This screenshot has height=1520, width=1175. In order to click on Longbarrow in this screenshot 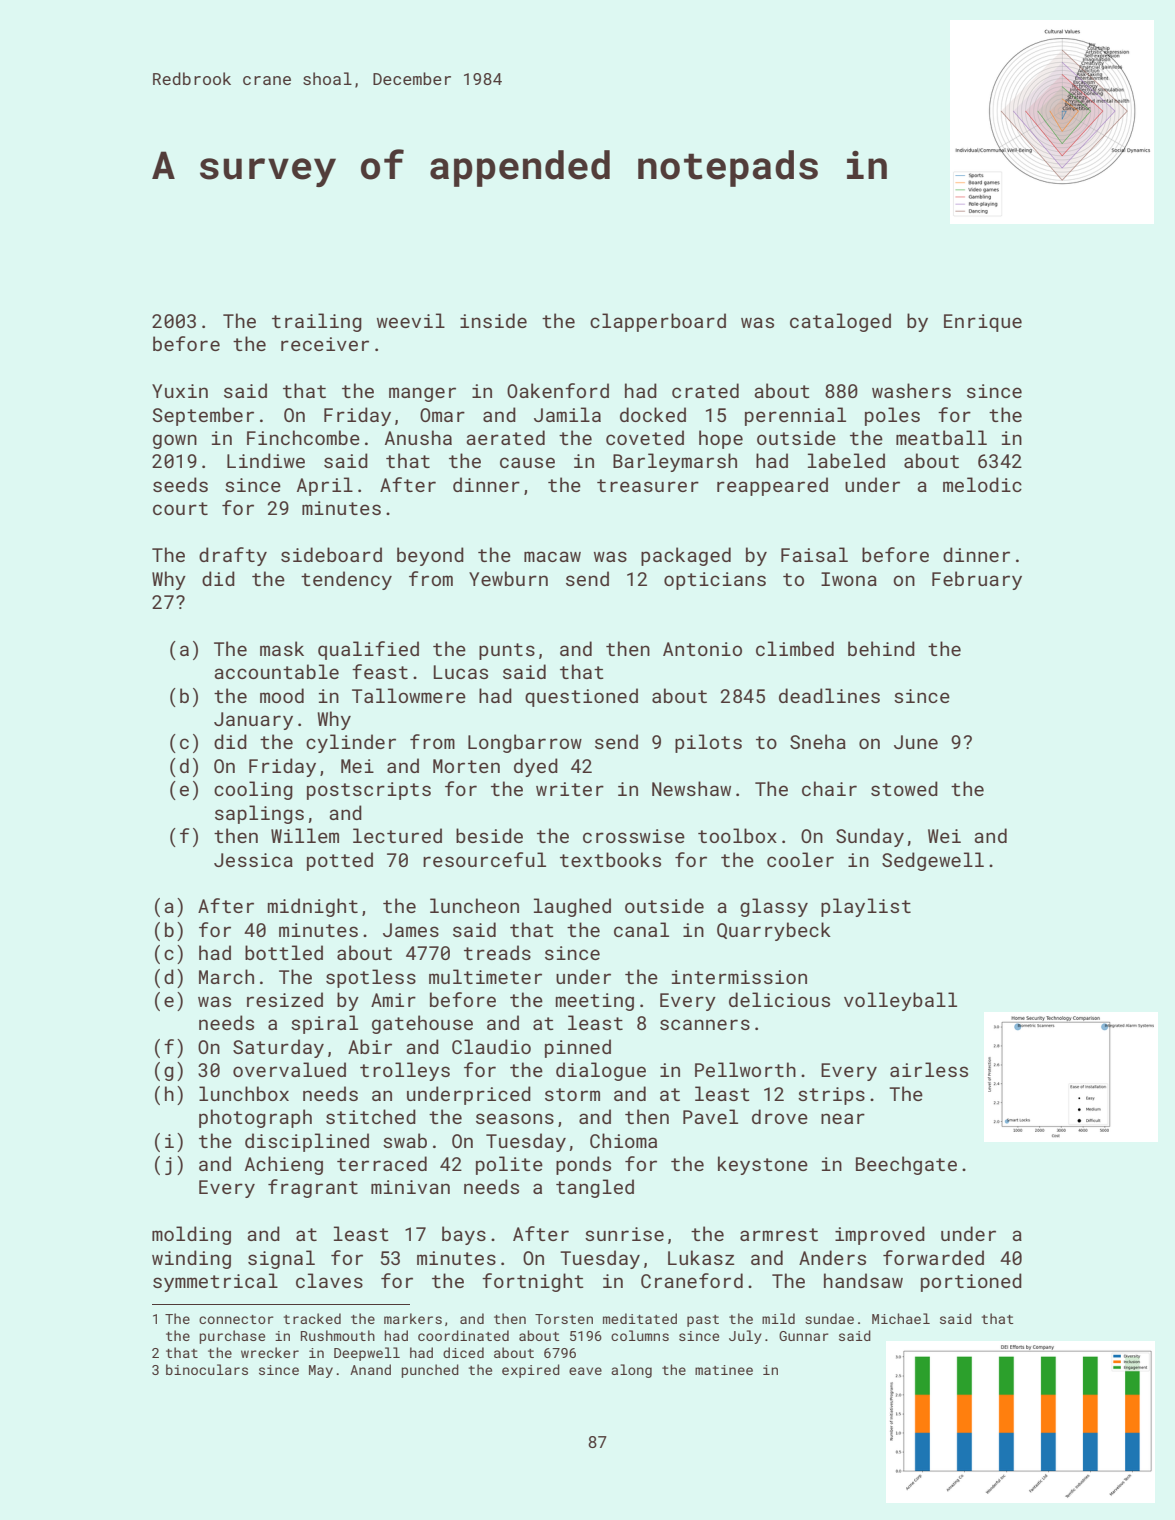, I will do `click(525, 743)`.
